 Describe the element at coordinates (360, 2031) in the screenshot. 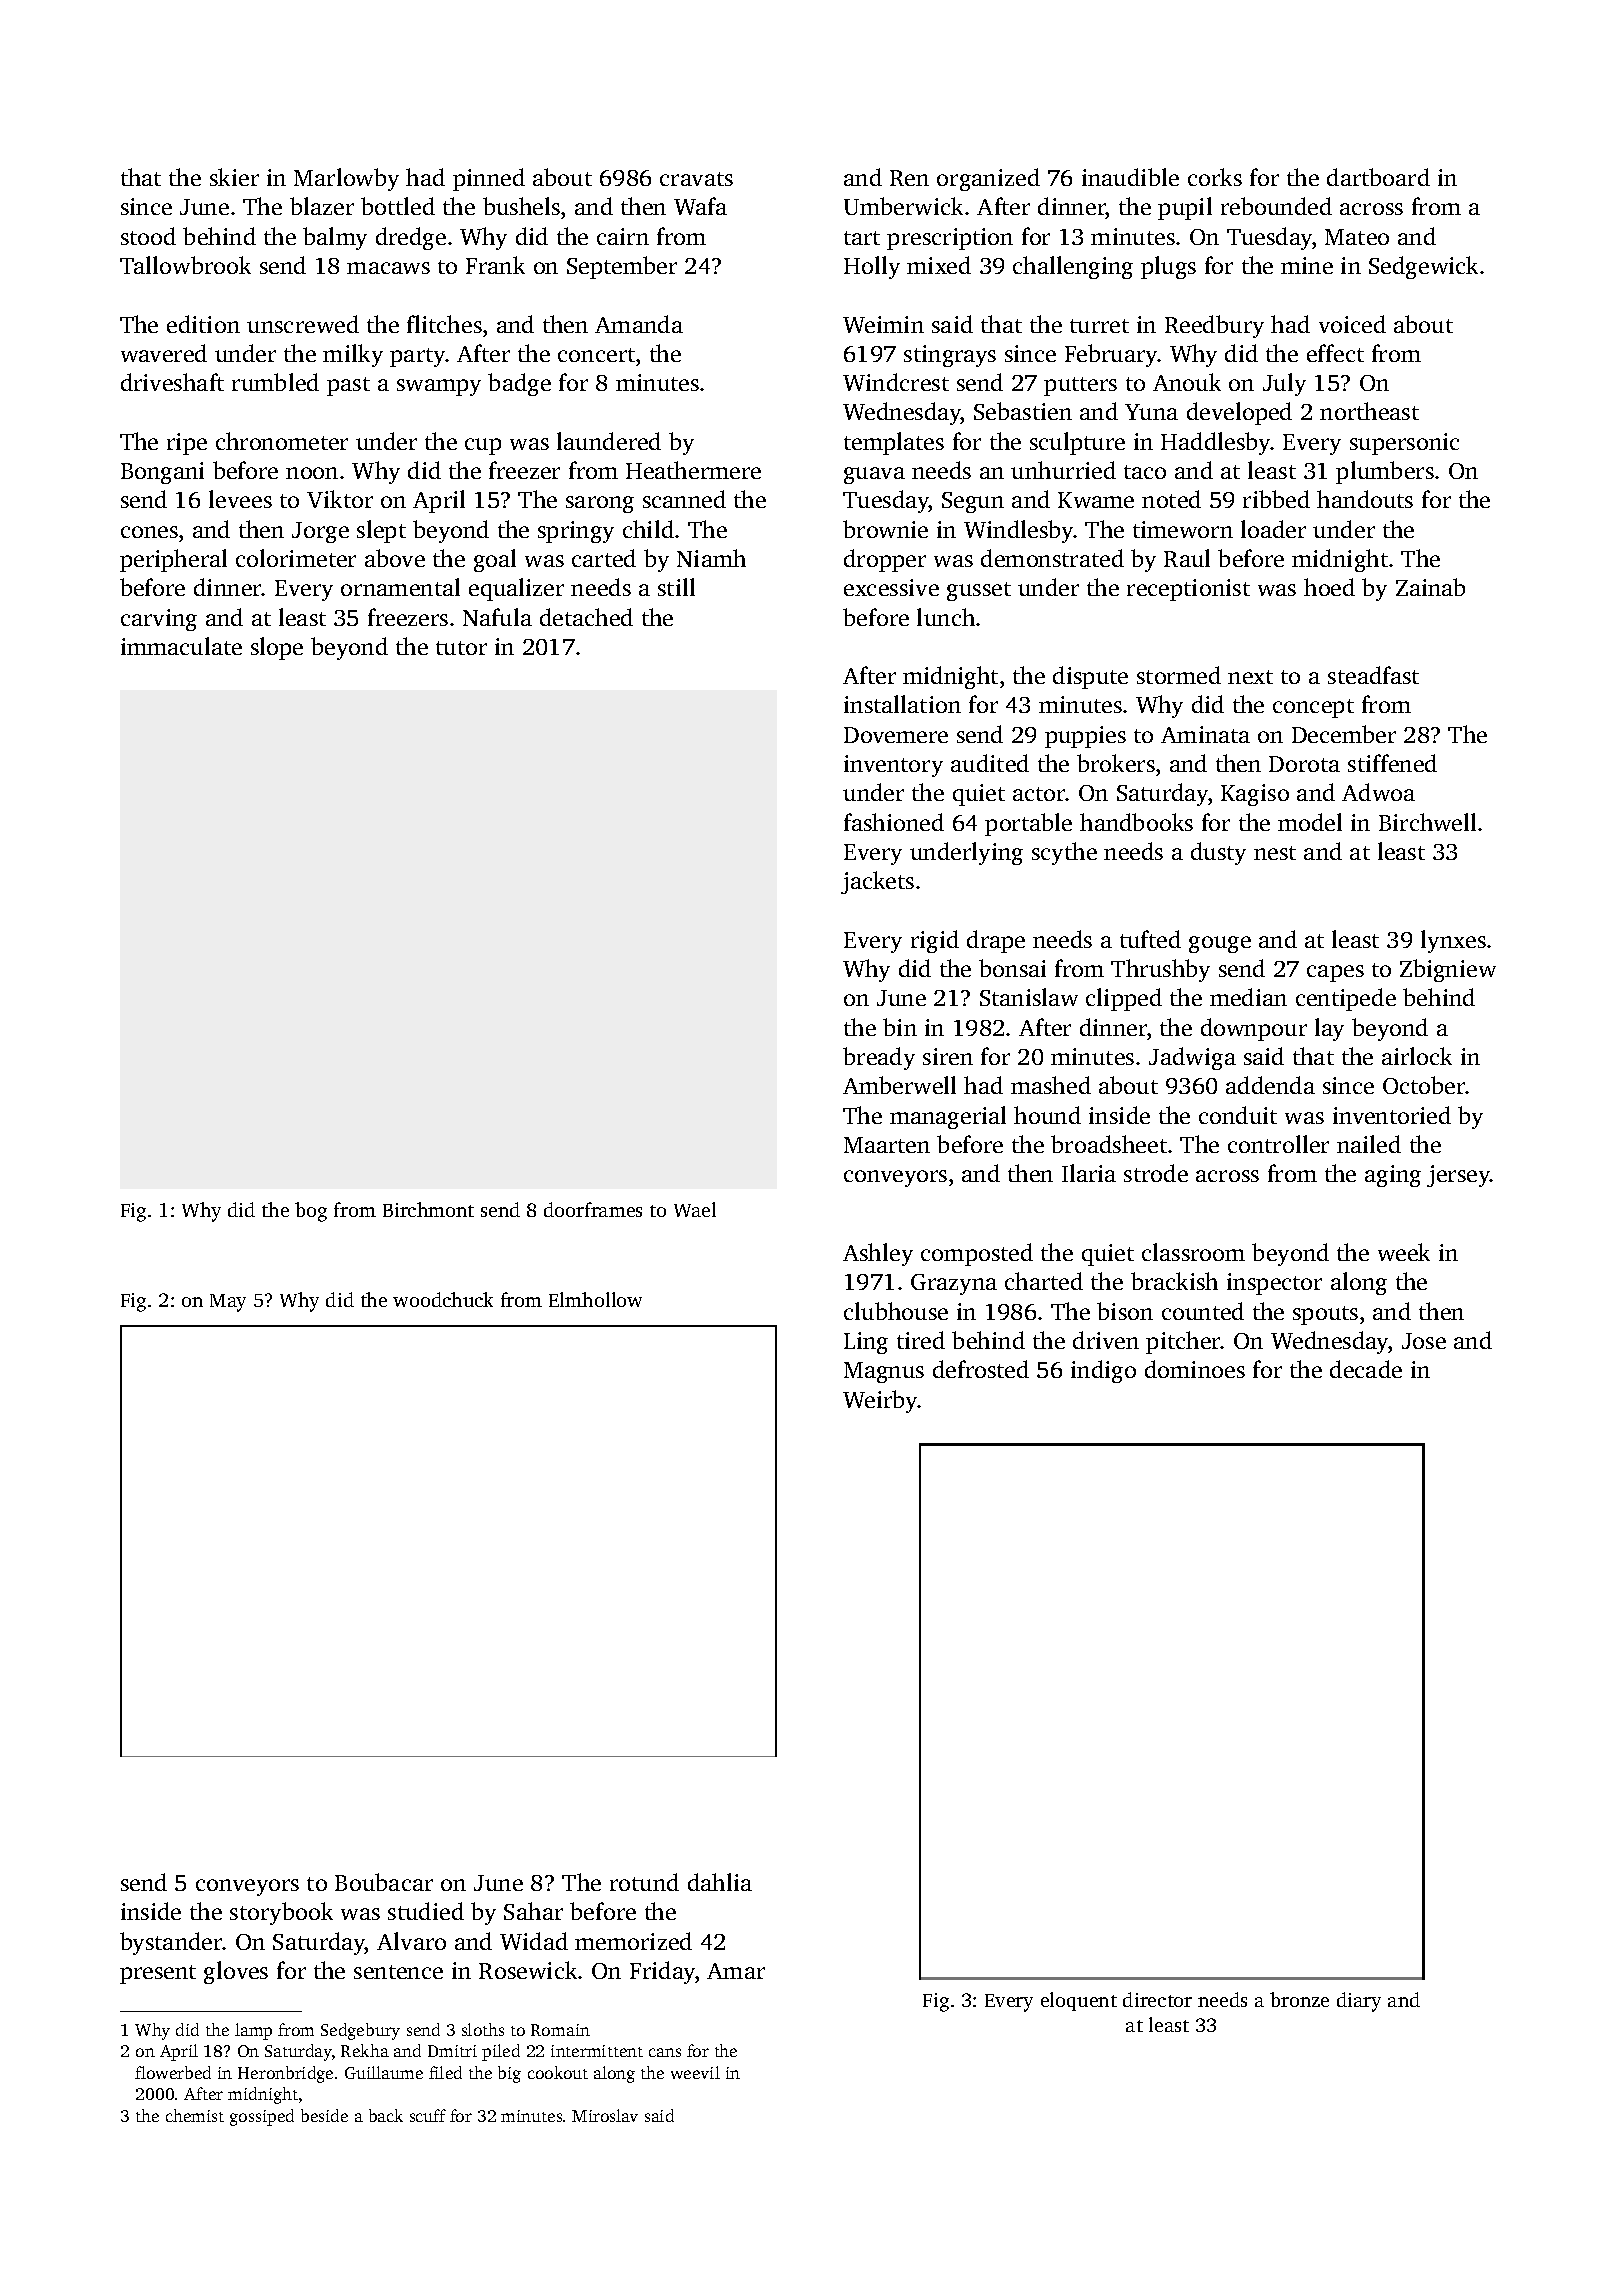

I see `Sedgebury` at that location.
